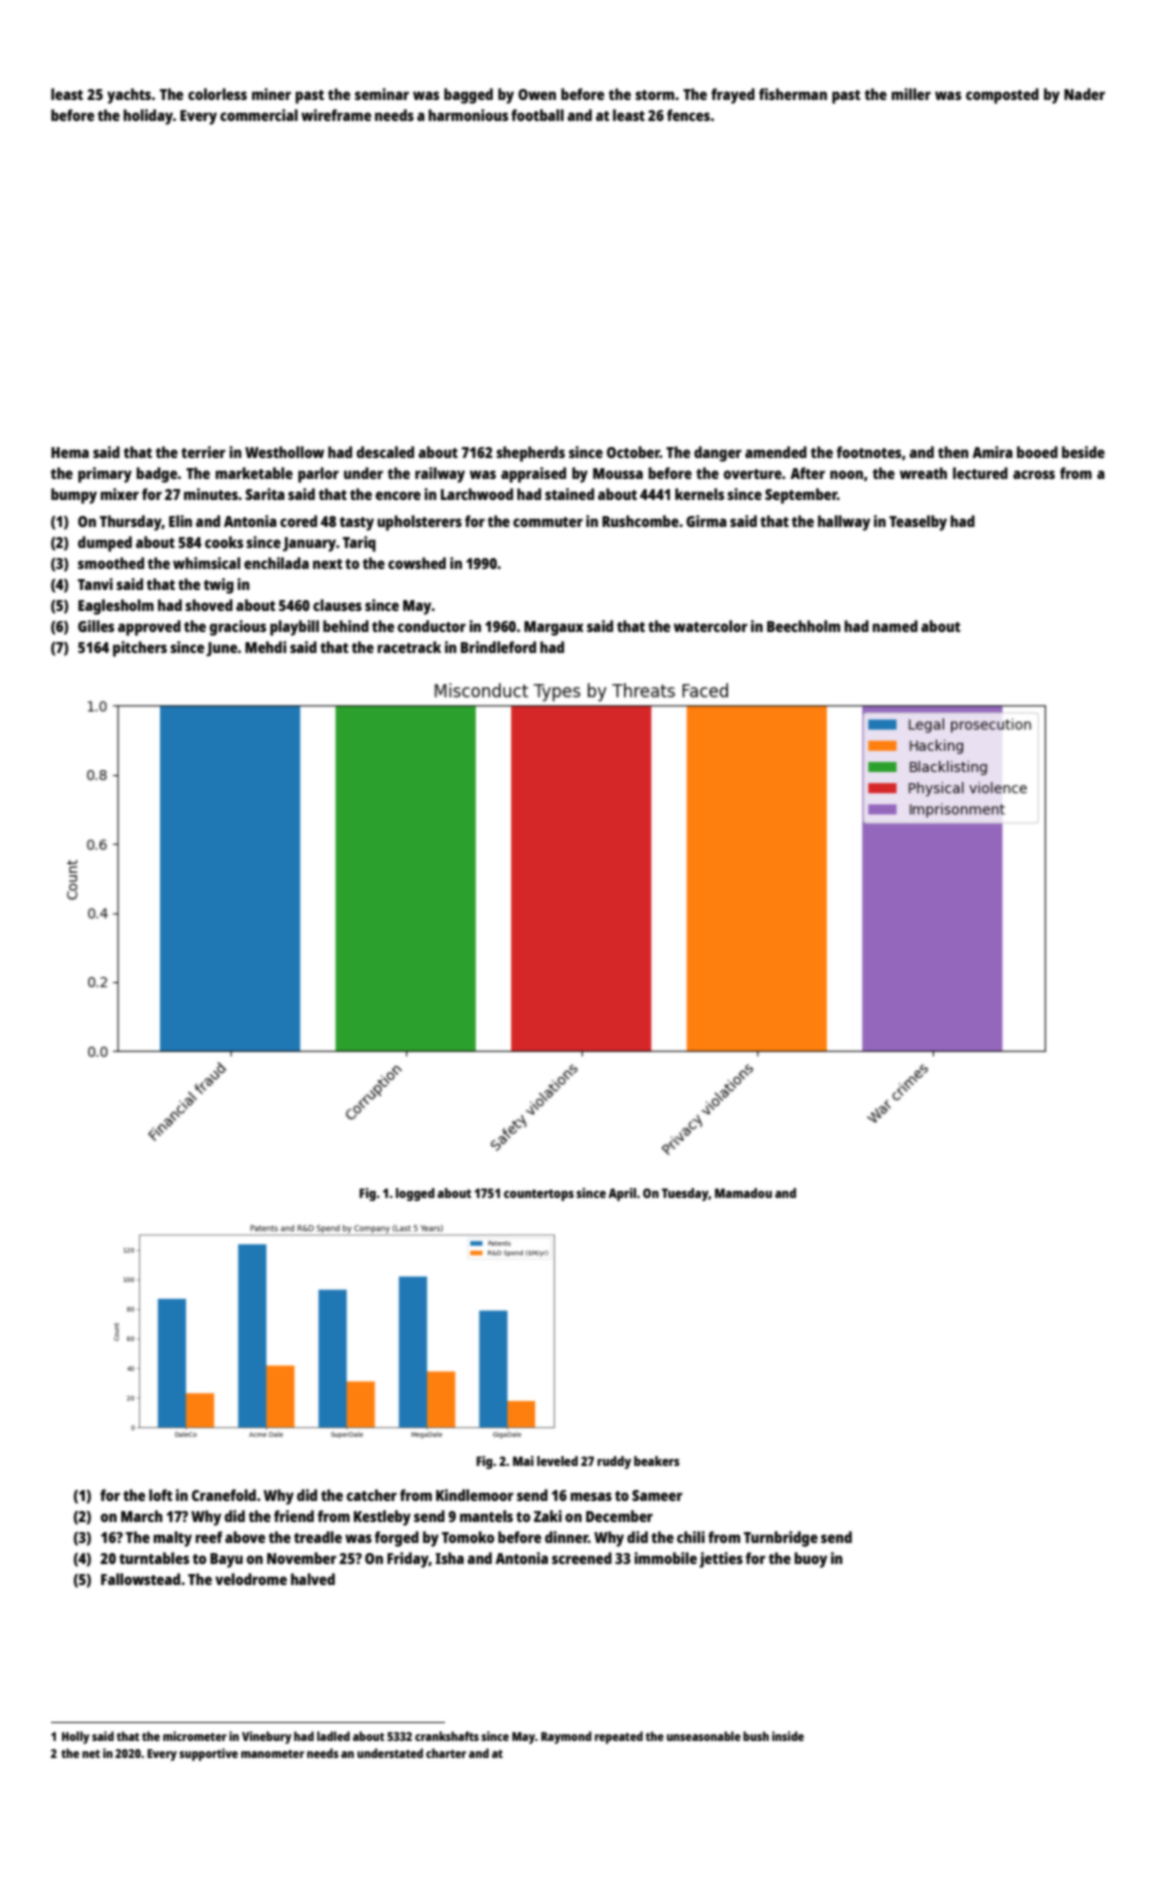 The image size is (1156, 1904). Describe the element at coordinates (743, 1193) in the screenshot. I see `Mamadou` at that location.
